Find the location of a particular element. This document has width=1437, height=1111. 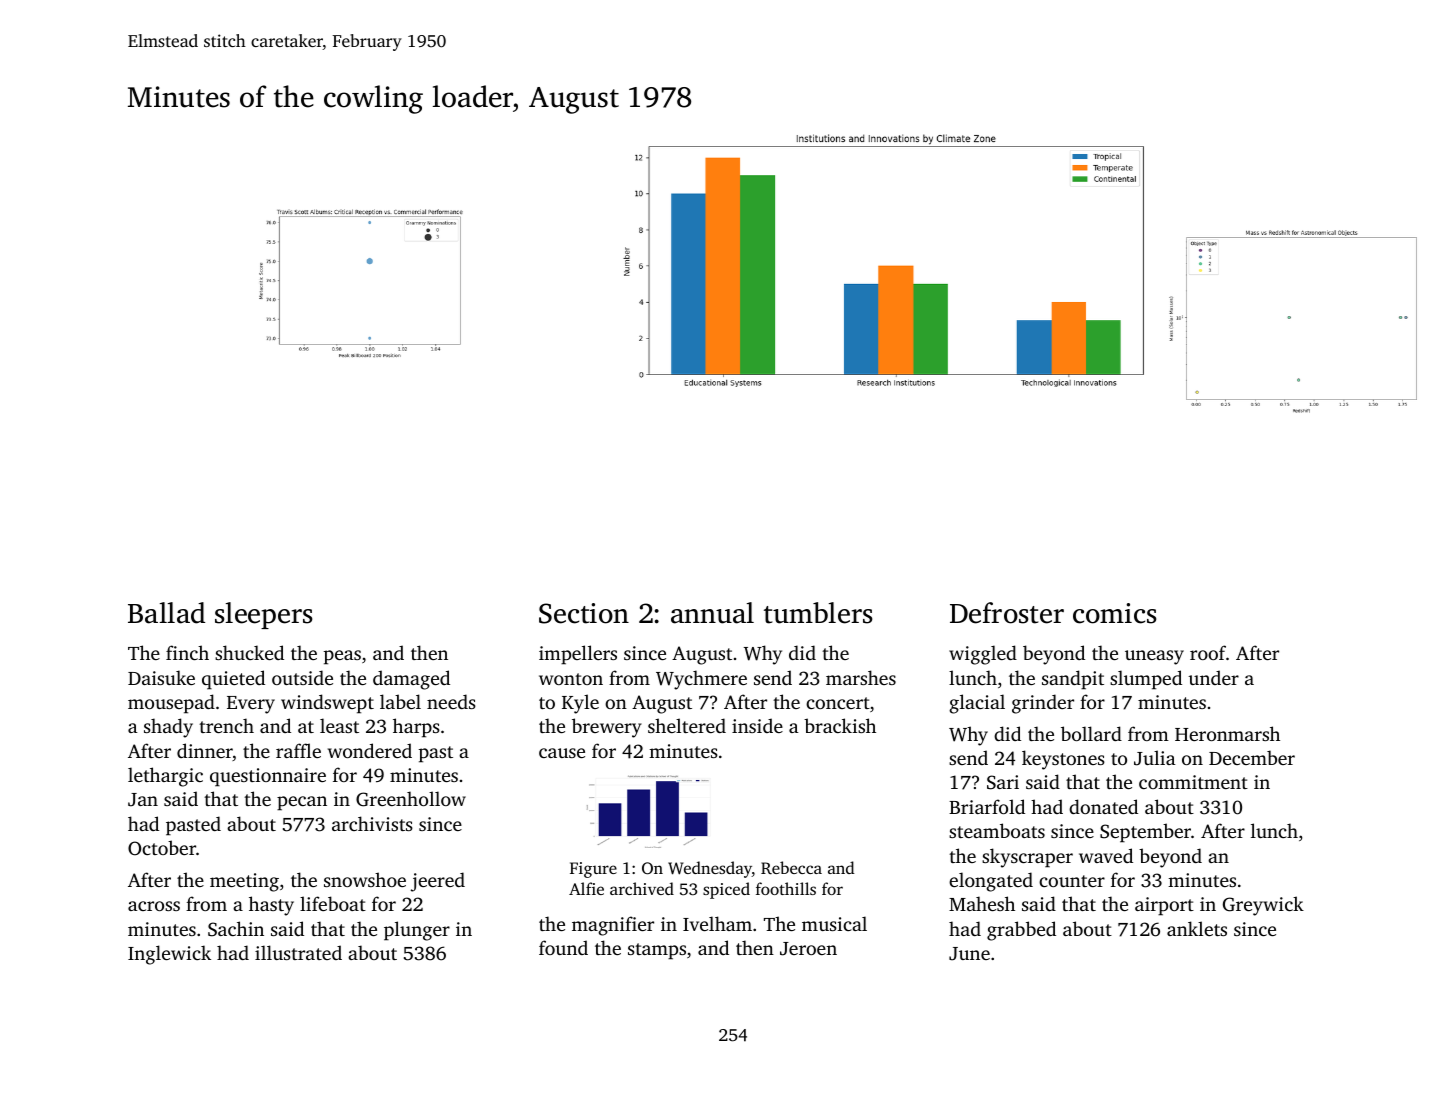

tumblers is located at coordinates (818, 613).
